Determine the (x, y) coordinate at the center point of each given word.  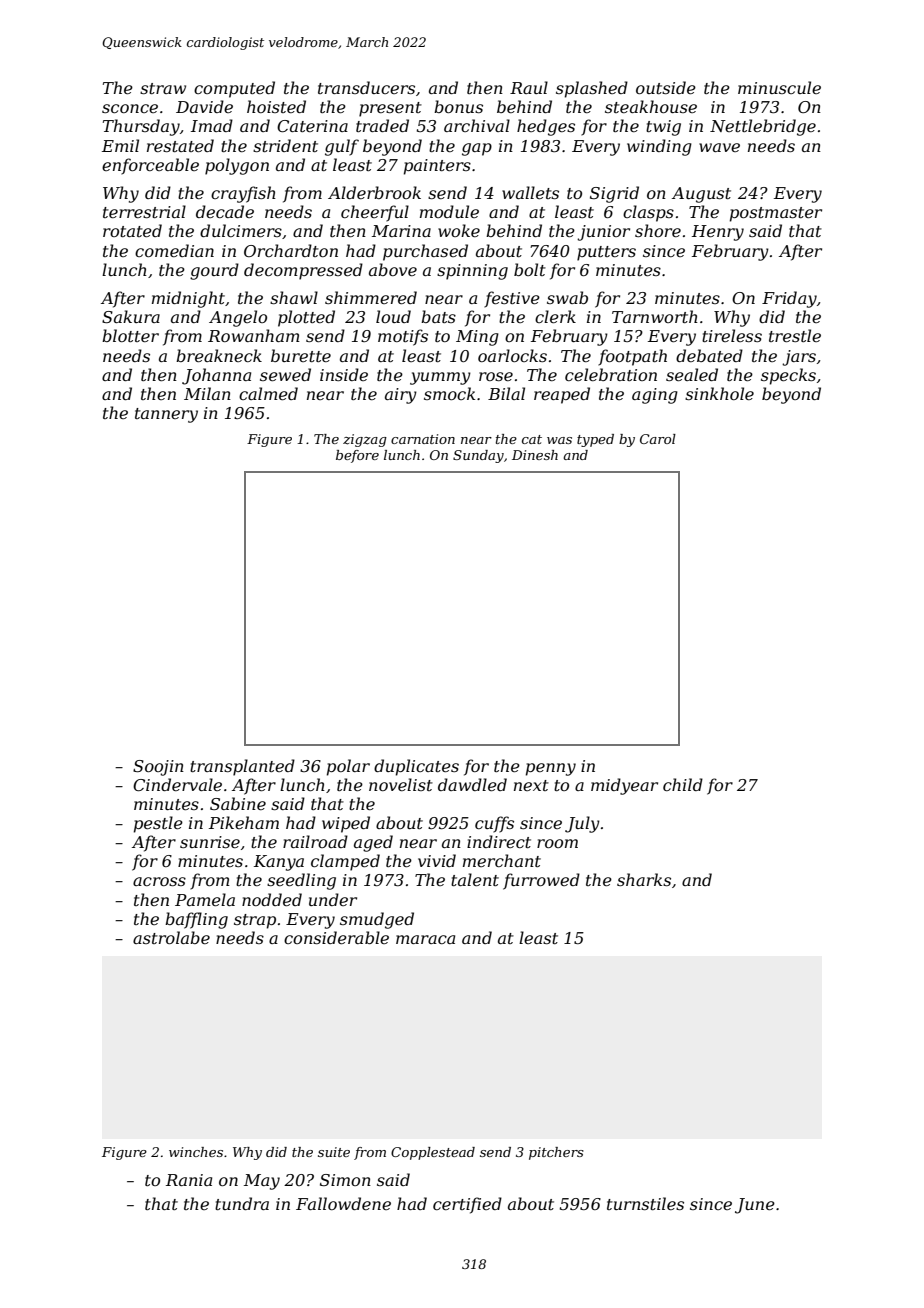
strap (255, 921)
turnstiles (645, 1203)
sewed (285, 374)
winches (196, 1152)
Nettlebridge (763, 127)
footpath (632, 357)
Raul (529, 87)
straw (163, 88)
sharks (644, 879)
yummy (440, 378)
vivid (437, 860)
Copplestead (433, 1153)
